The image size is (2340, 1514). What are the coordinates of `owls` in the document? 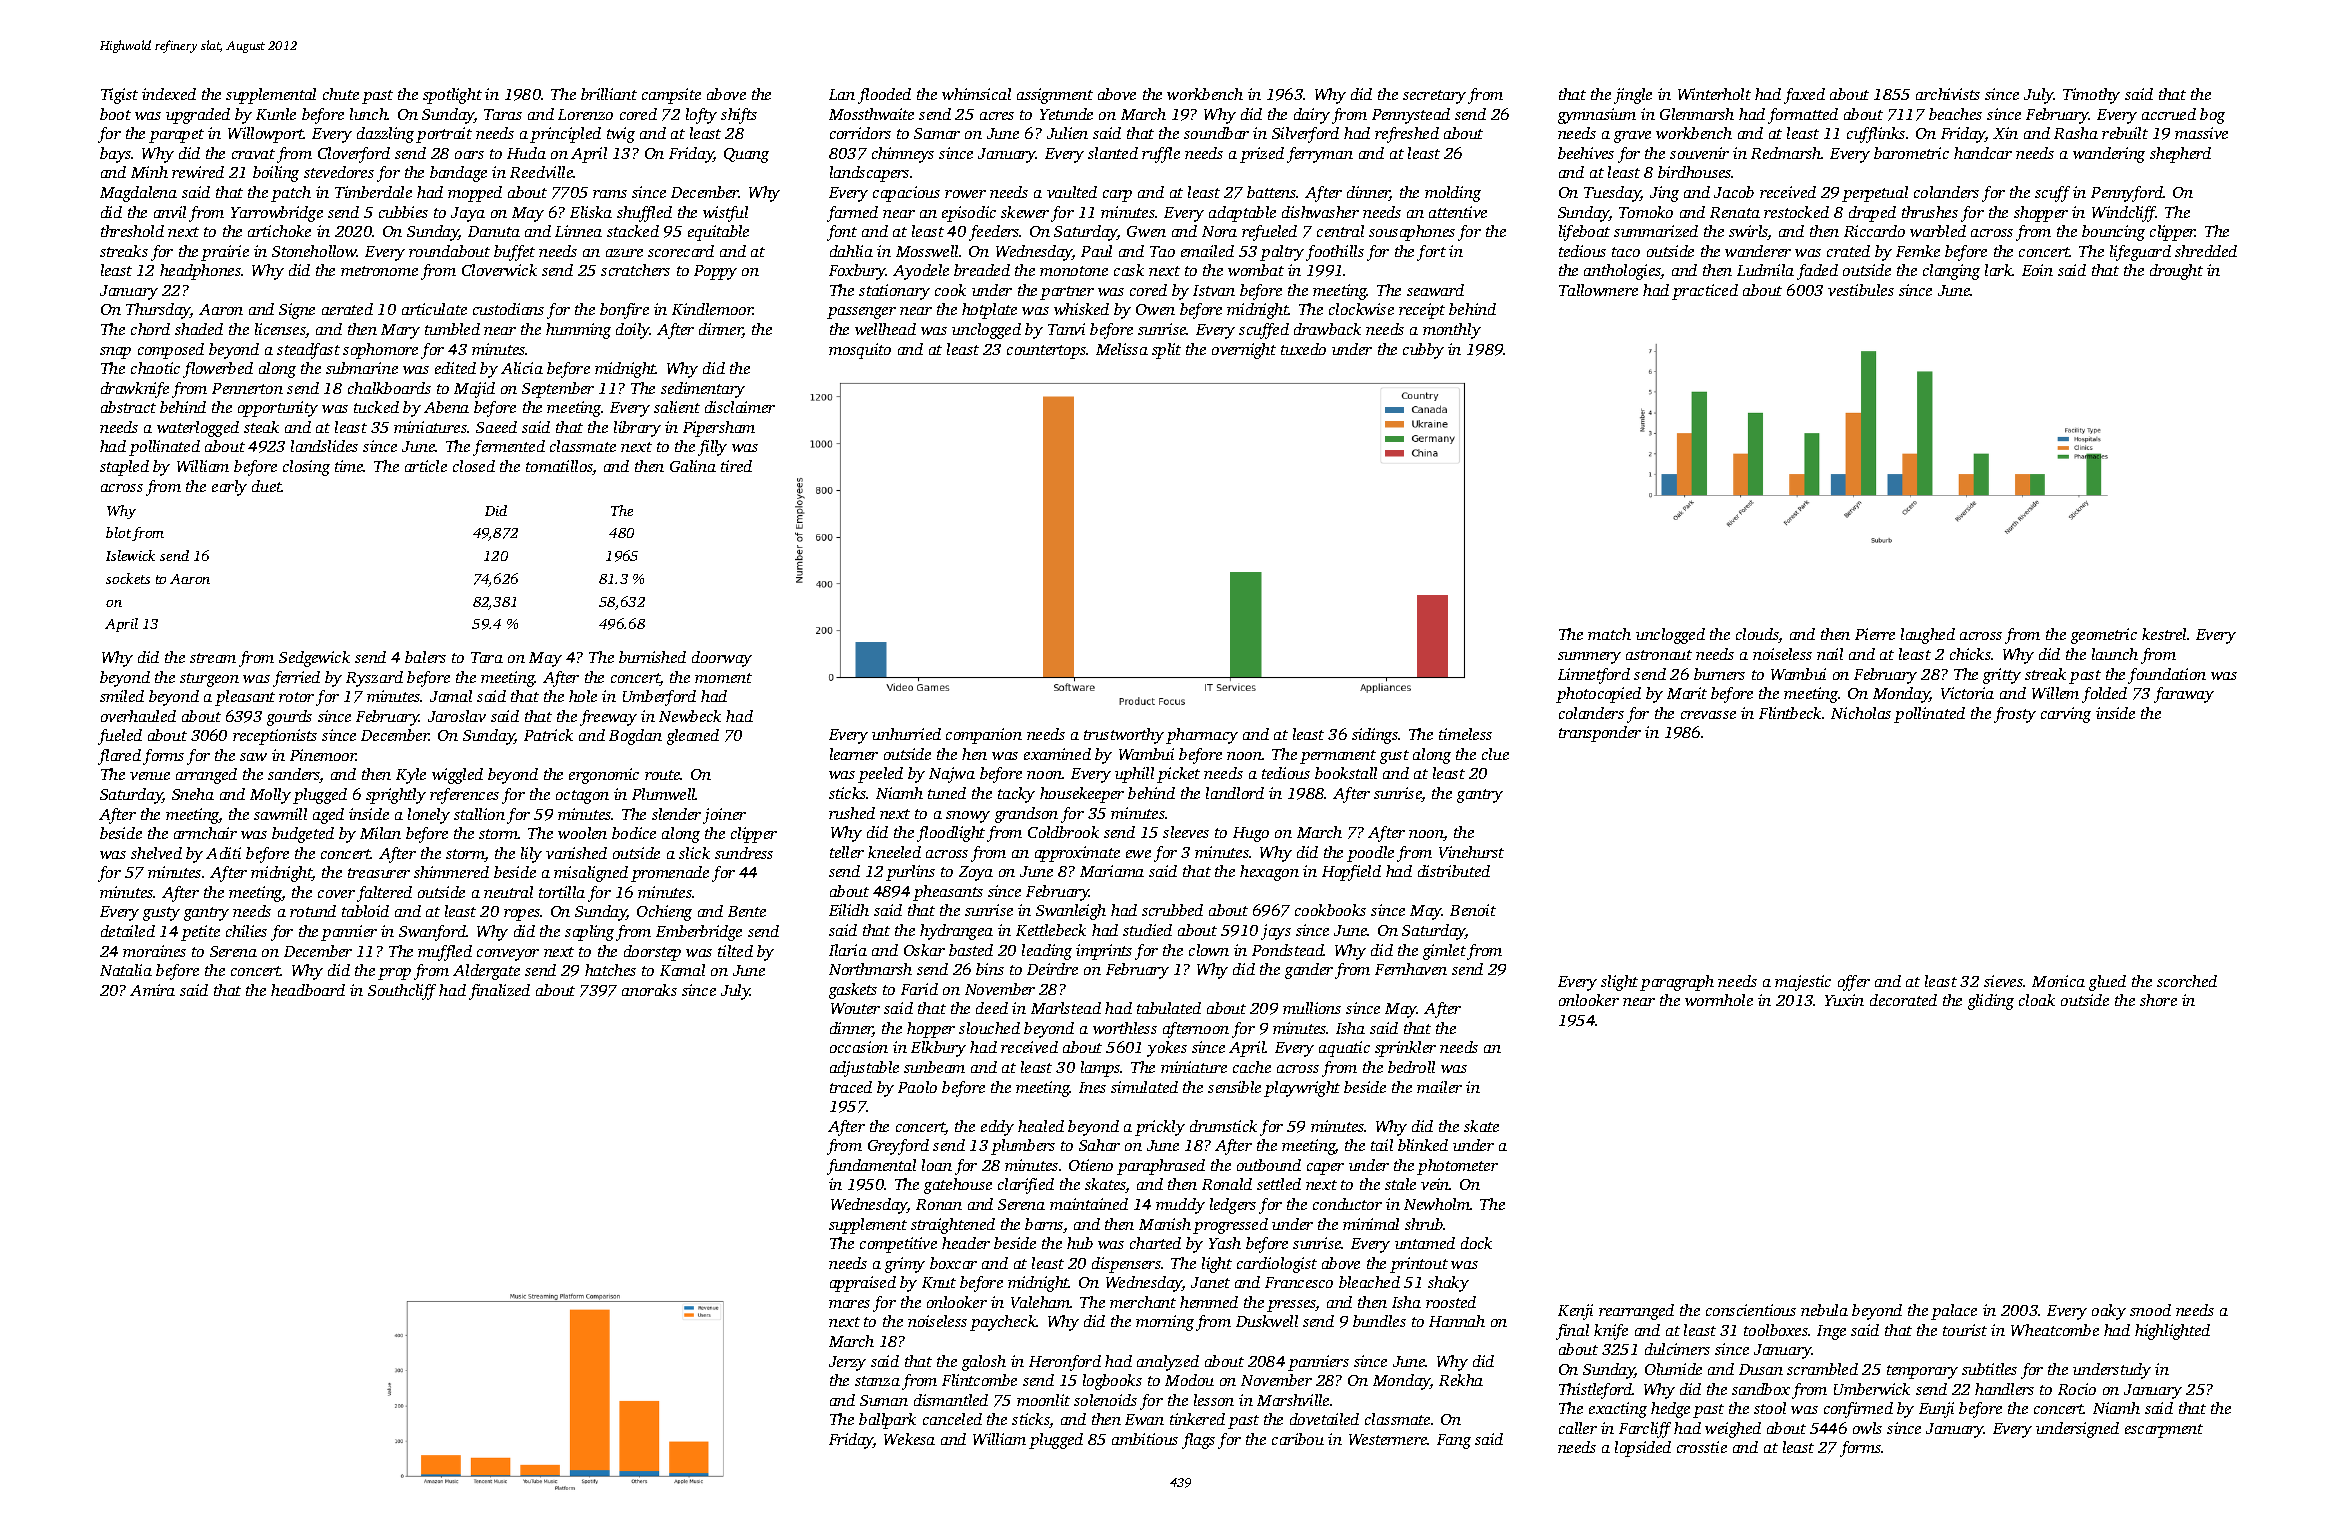 It's located at (1867, 1428).
